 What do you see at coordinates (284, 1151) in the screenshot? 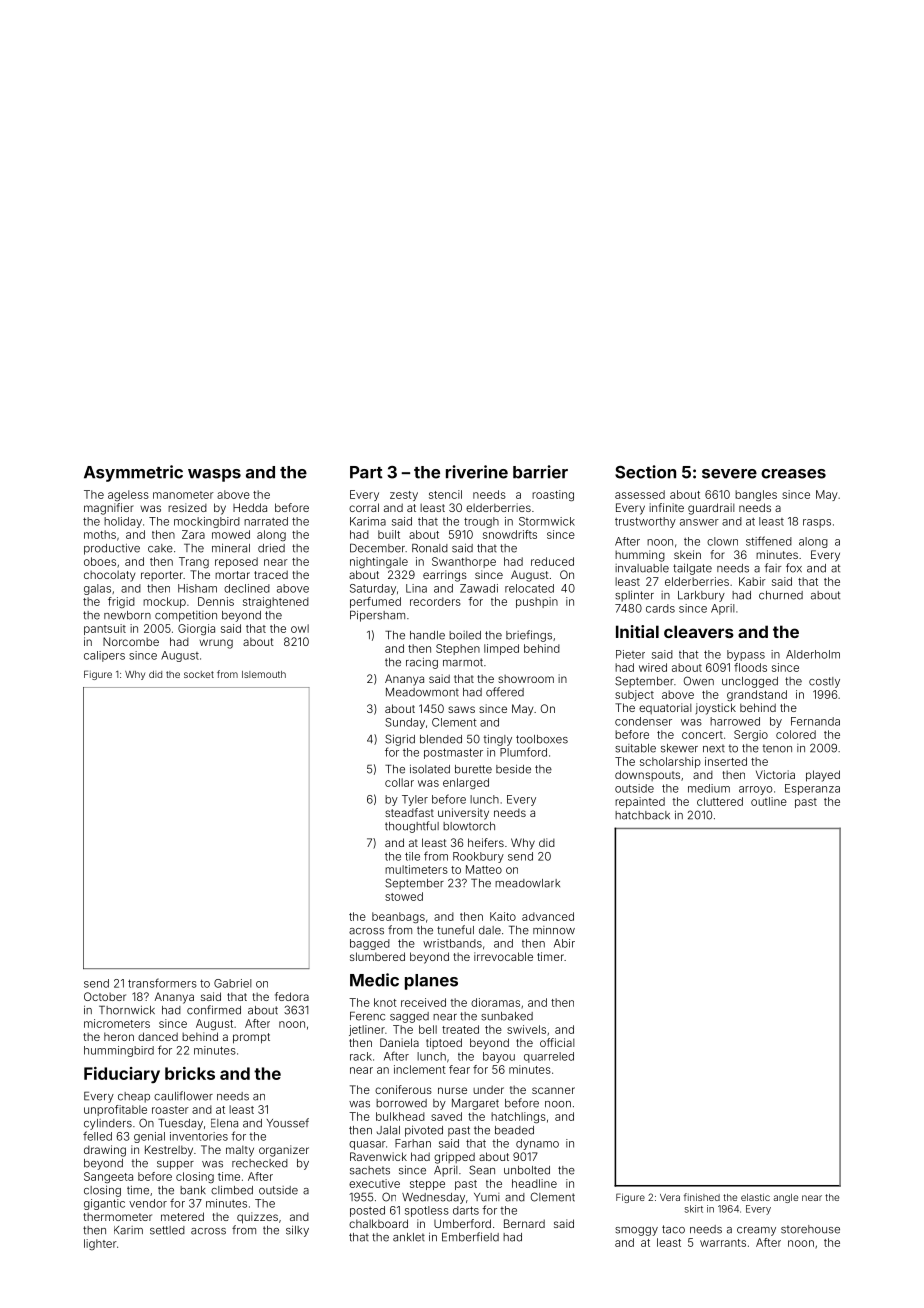
I see `organizer` at bounding box center [284, 1151].
